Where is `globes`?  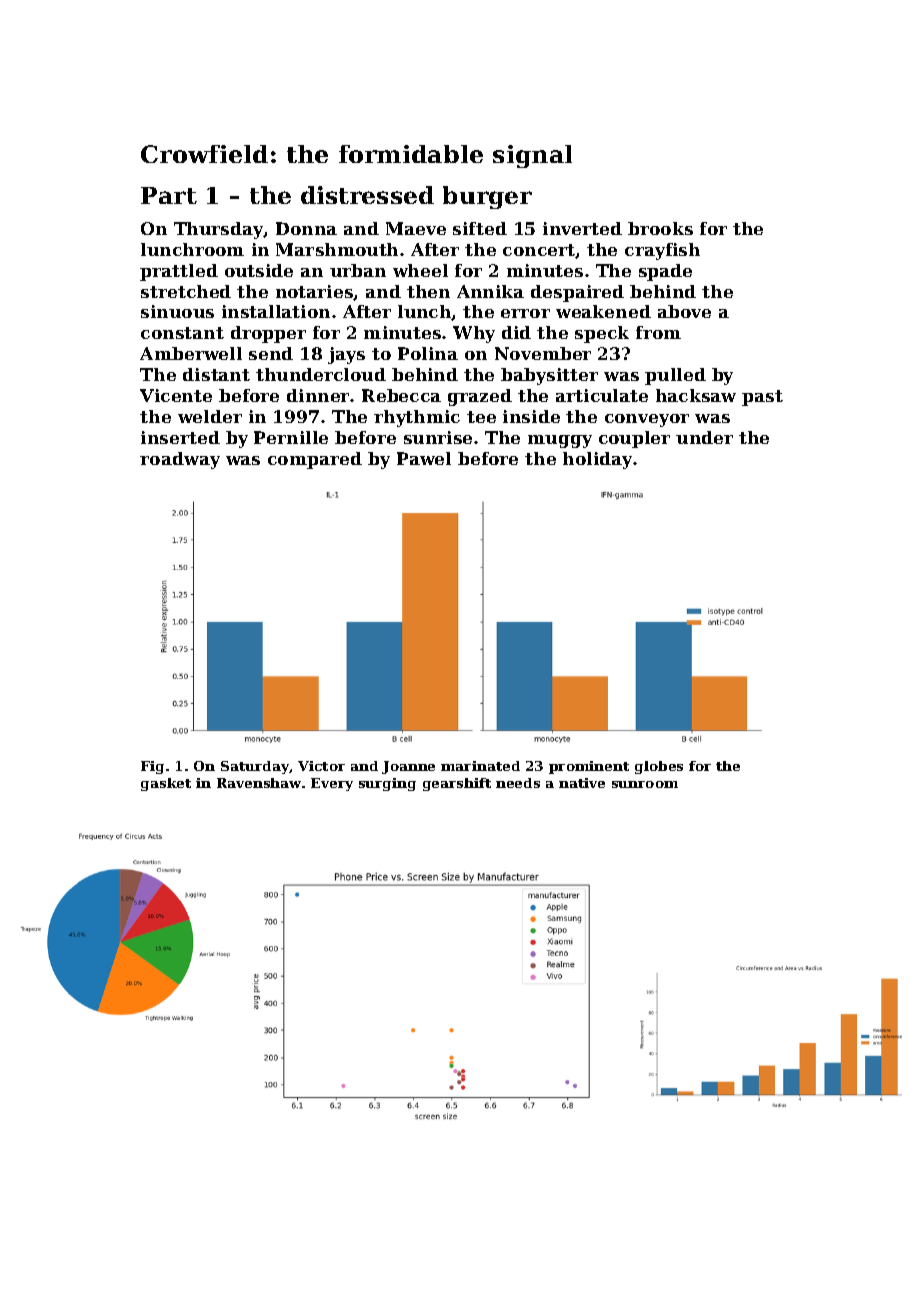 globes is located at coordinates (659, 767).
